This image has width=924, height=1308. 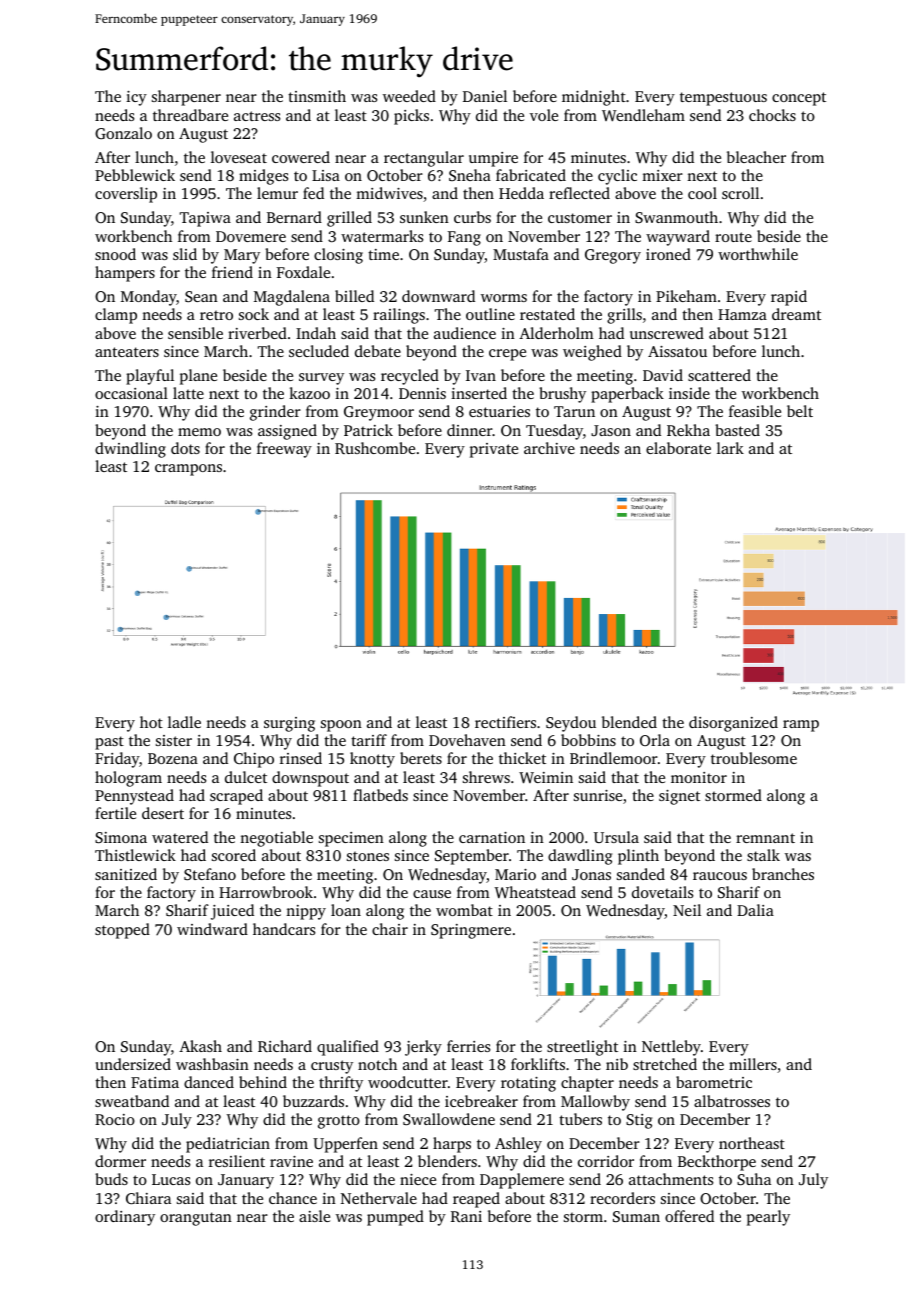 I want to click on mixer, so click(x=662, y=175).
